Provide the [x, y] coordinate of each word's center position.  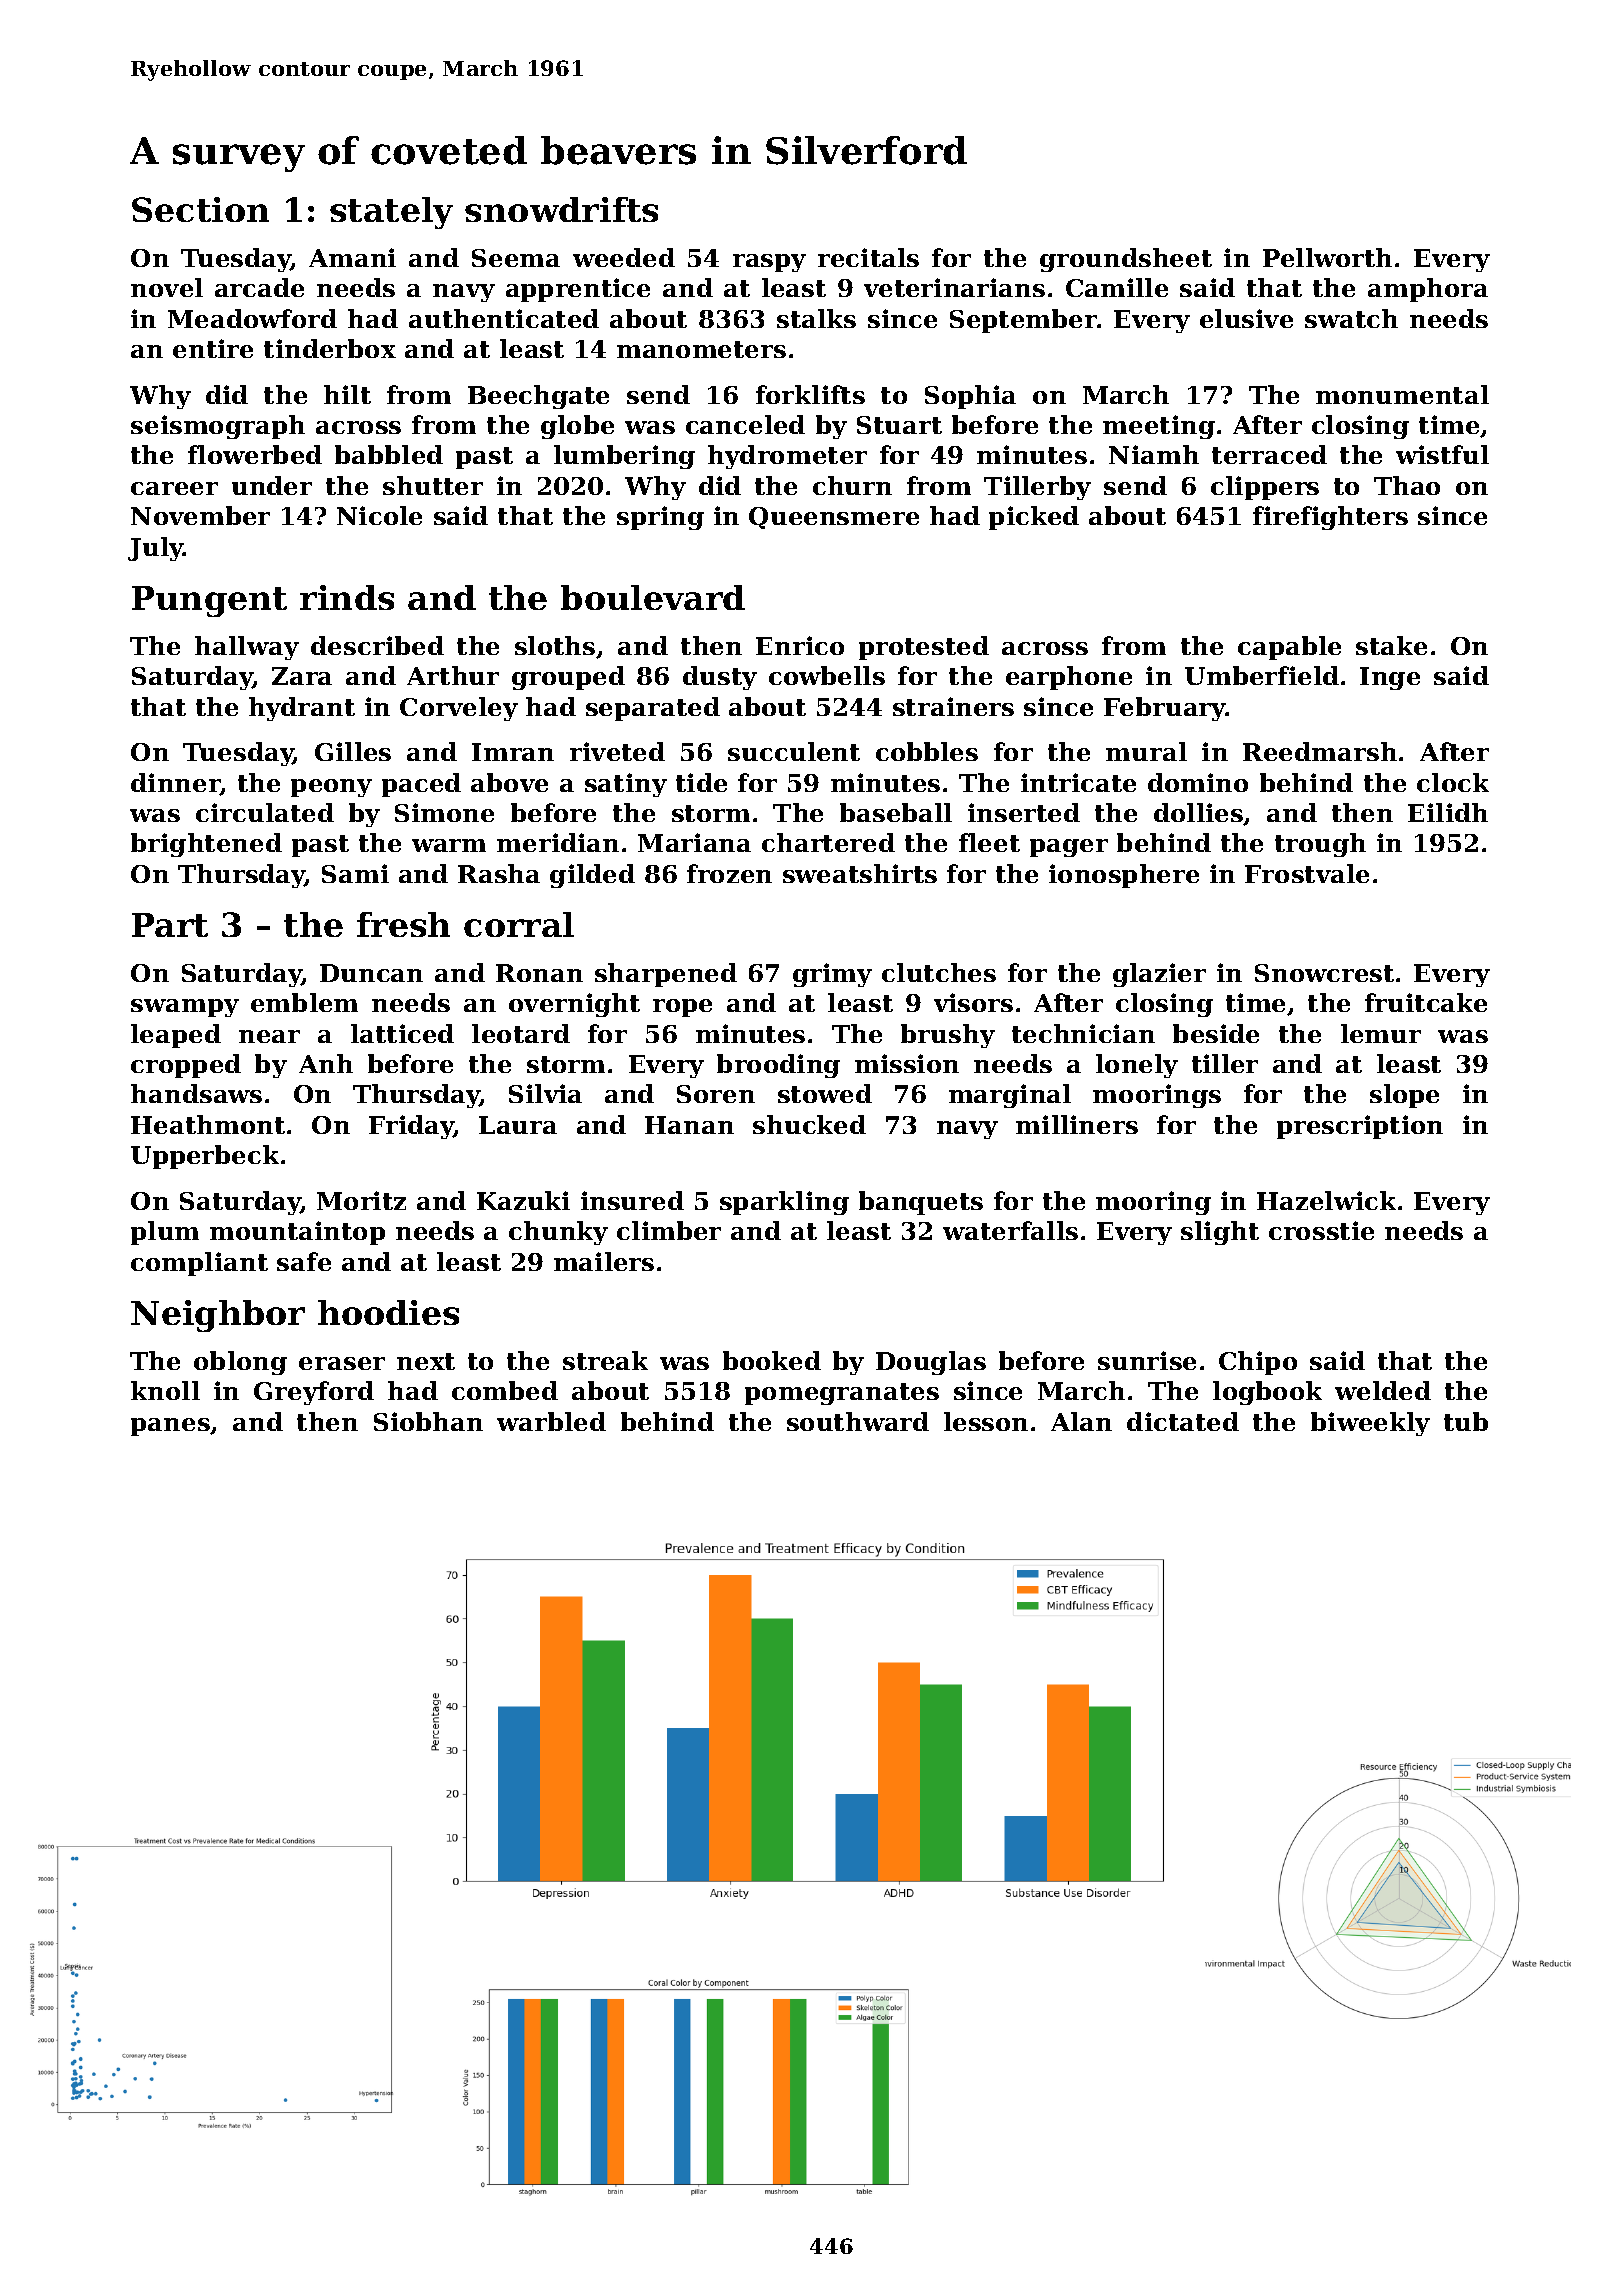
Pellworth [1327, 257]
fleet [989, 842]
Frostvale [1307, 873]
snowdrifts [561, 209]
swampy [185, 1008]
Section [200, 209]
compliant [199, 1264]
